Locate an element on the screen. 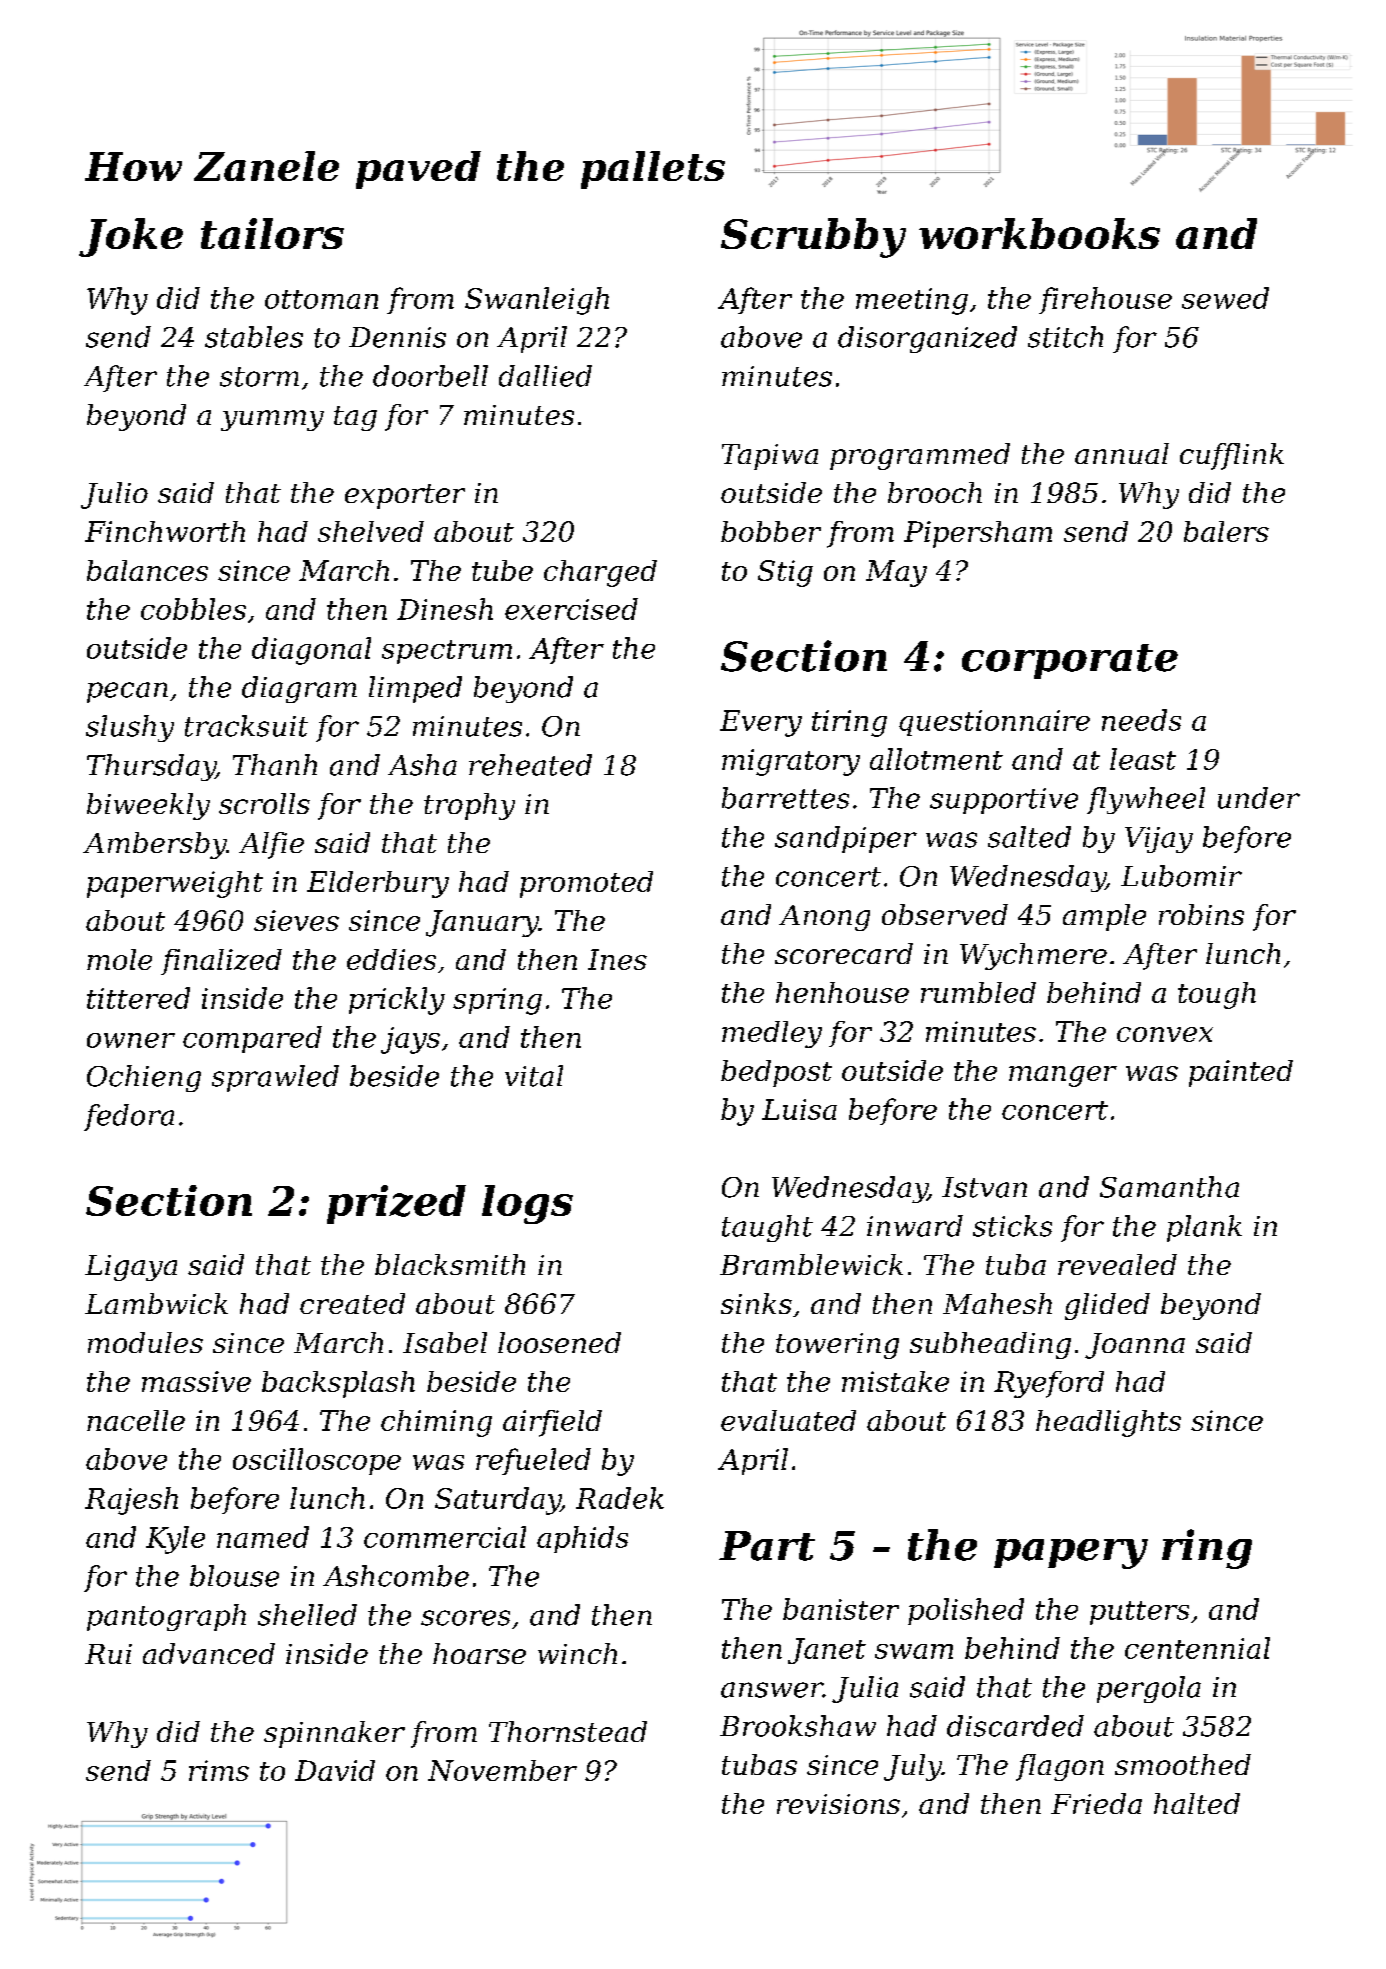 The height and width of the screenshot is (1969, 1386). Joke is located at coordinates (131, 237).
